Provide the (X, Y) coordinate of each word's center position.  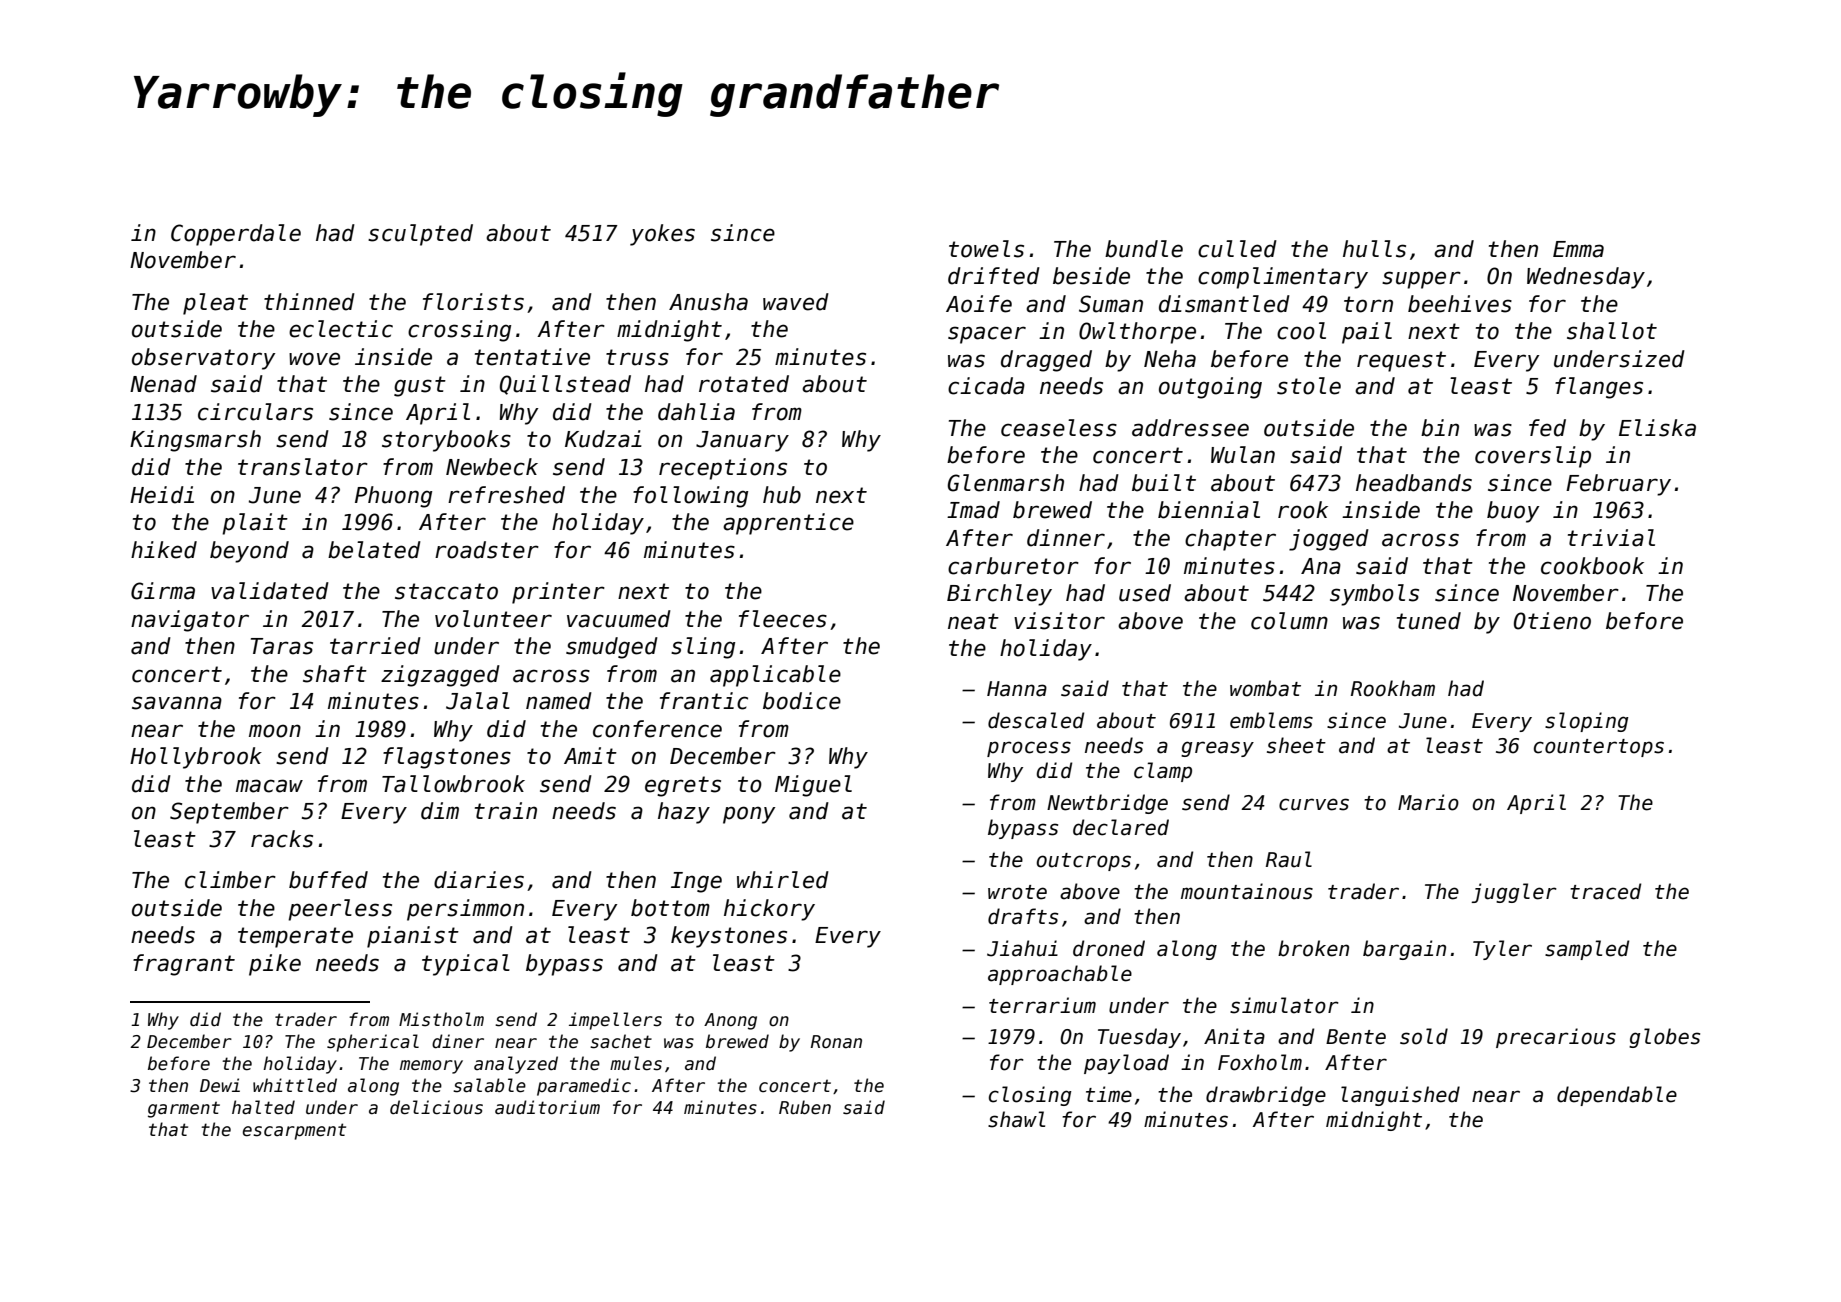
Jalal (478, 701)
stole (1309, 386)
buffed (328, 880)
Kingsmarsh (195, 441)
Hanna (1017, 689)
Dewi (220, 1085)
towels (986, 249)
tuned (1429, 621)
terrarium (1042, 1005)
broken (1313, 948)
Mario (1428, 802)
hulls (1374, 249)
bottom (670, 908)
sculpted (420, 235)
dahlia (696, 412)
